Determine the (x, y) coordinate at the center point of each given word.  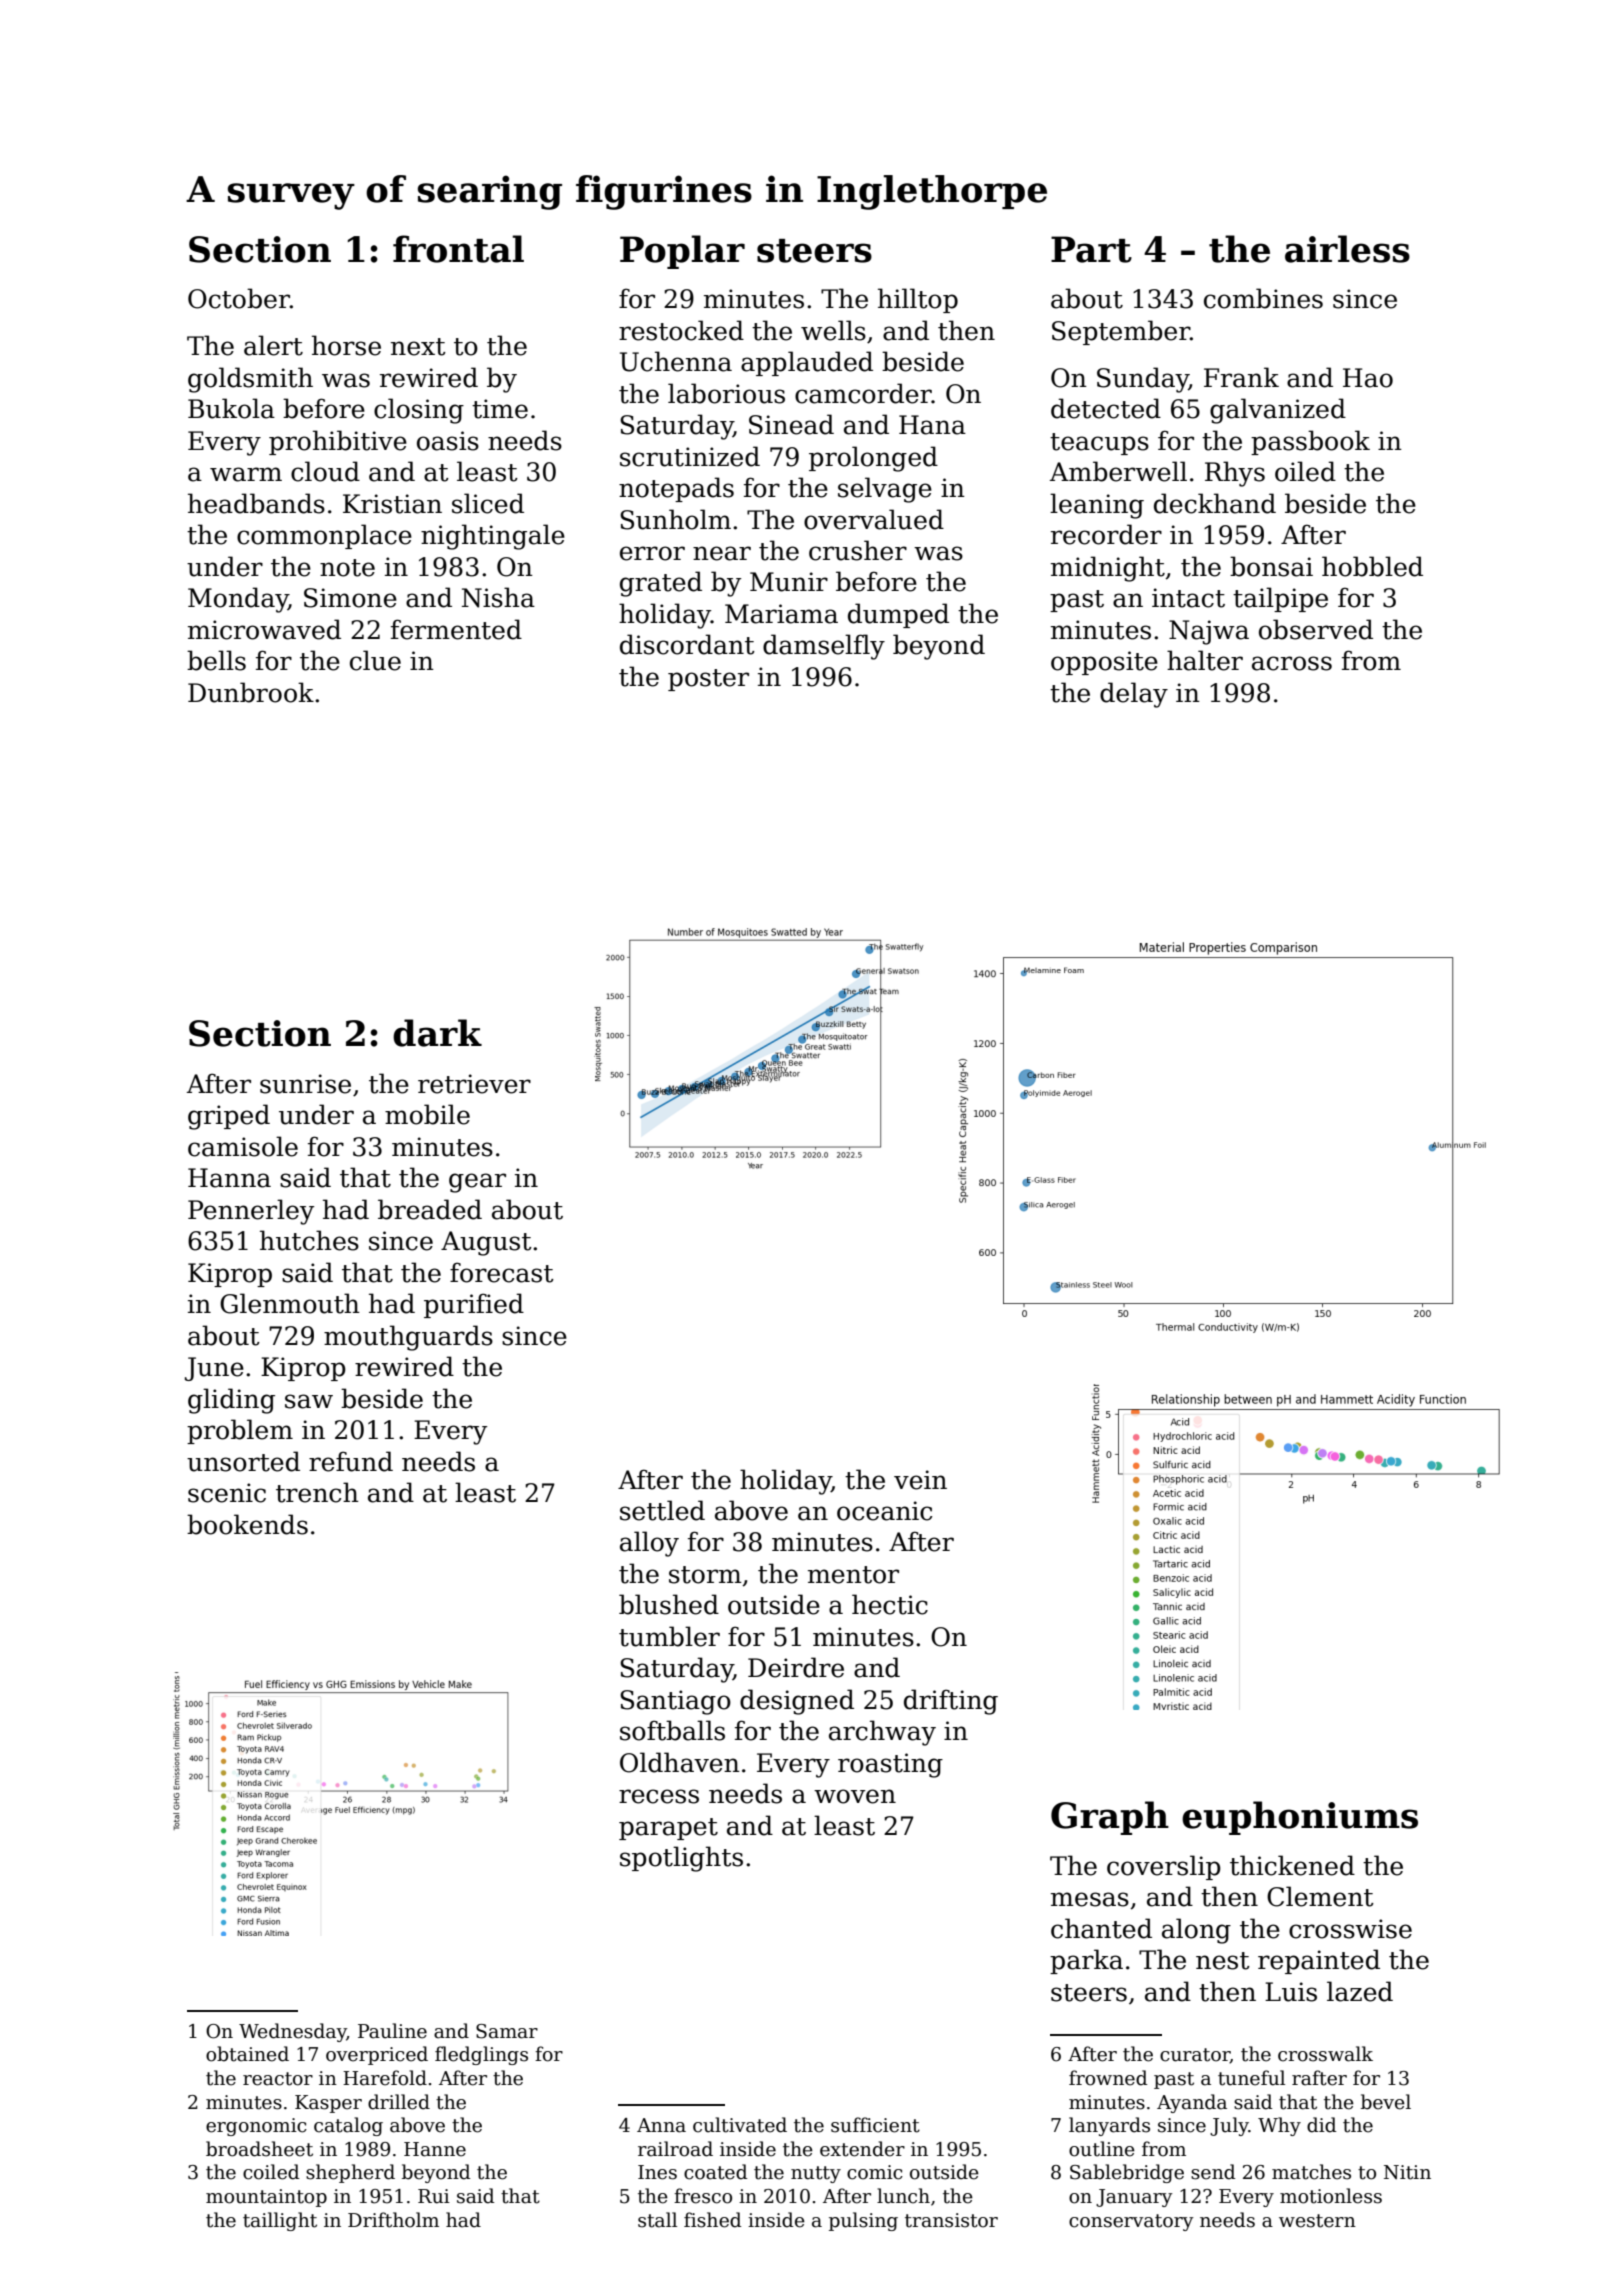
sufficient (875, 2125)
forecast (502, 1272)
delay (1134, 695)
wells (833, 330)
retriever (474, 1084)
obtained (247, 2054)
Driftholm (393, 2220)
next (418, 347)
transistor (951, 2220)
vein (920, 1480)
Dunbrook (251, 692)
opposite (1104, 663)
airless (1347, 249)
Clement (1320, 1896)
